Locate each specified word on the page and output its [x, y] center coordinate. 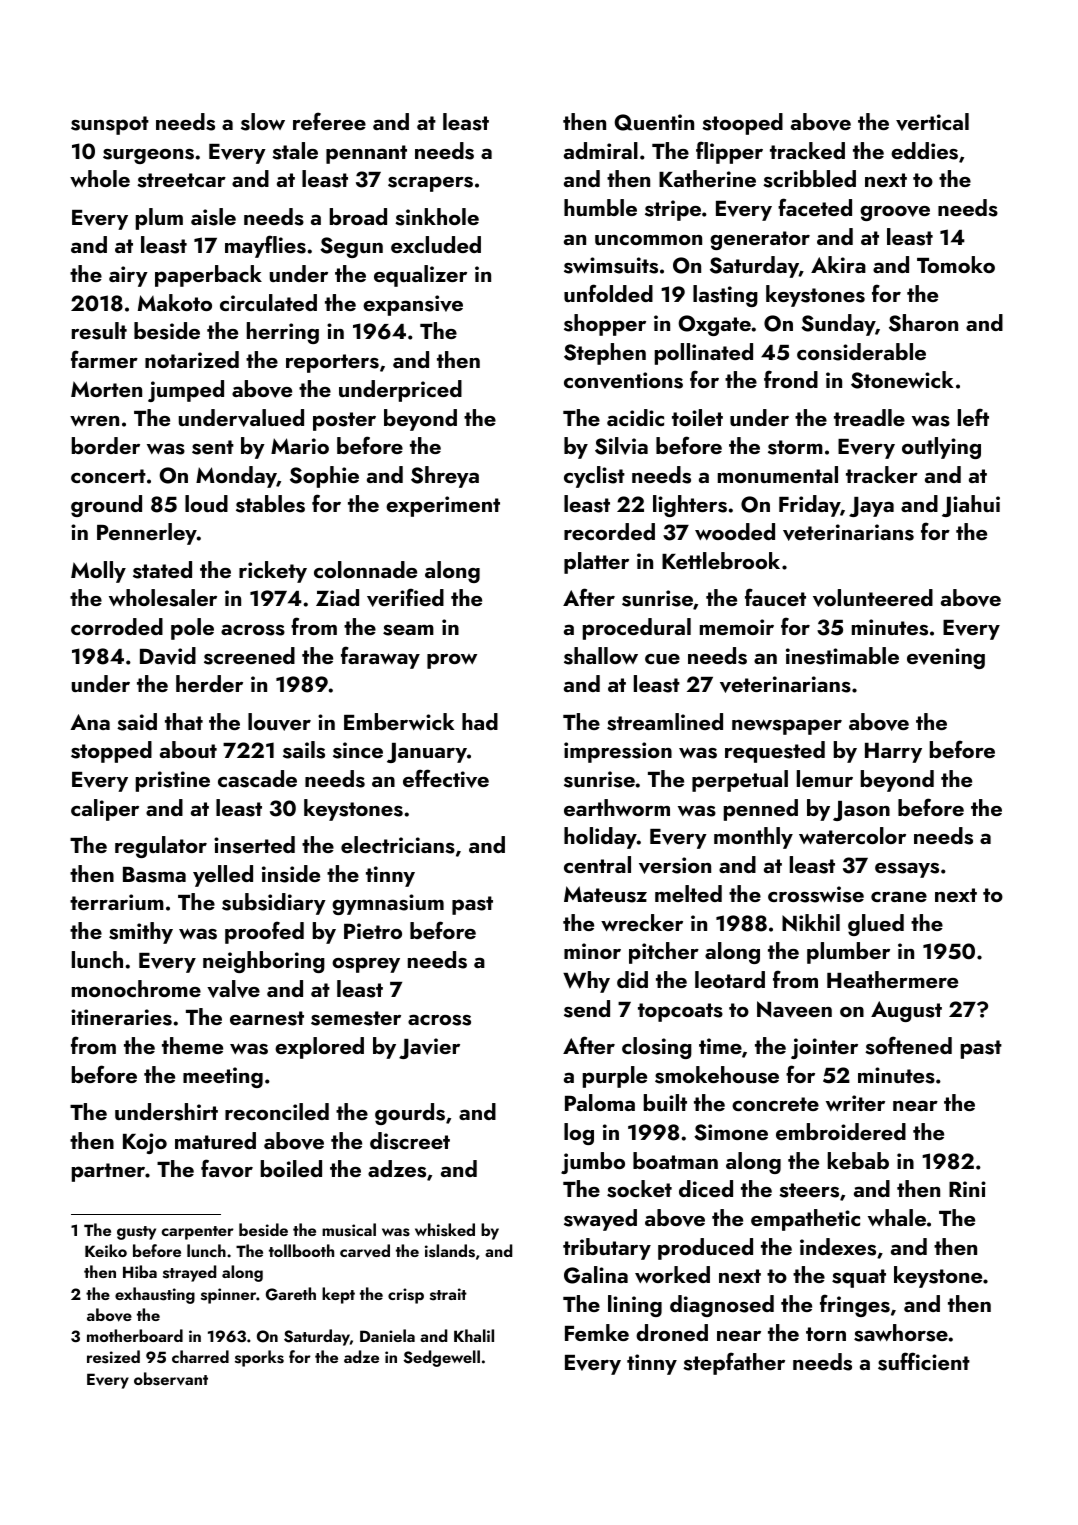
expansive [413, 305]
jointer [824, 1048]
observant [171, 1379]
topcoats [680, 1012]
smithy [141, 933]
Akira [838, 264]
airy [128, 276]
